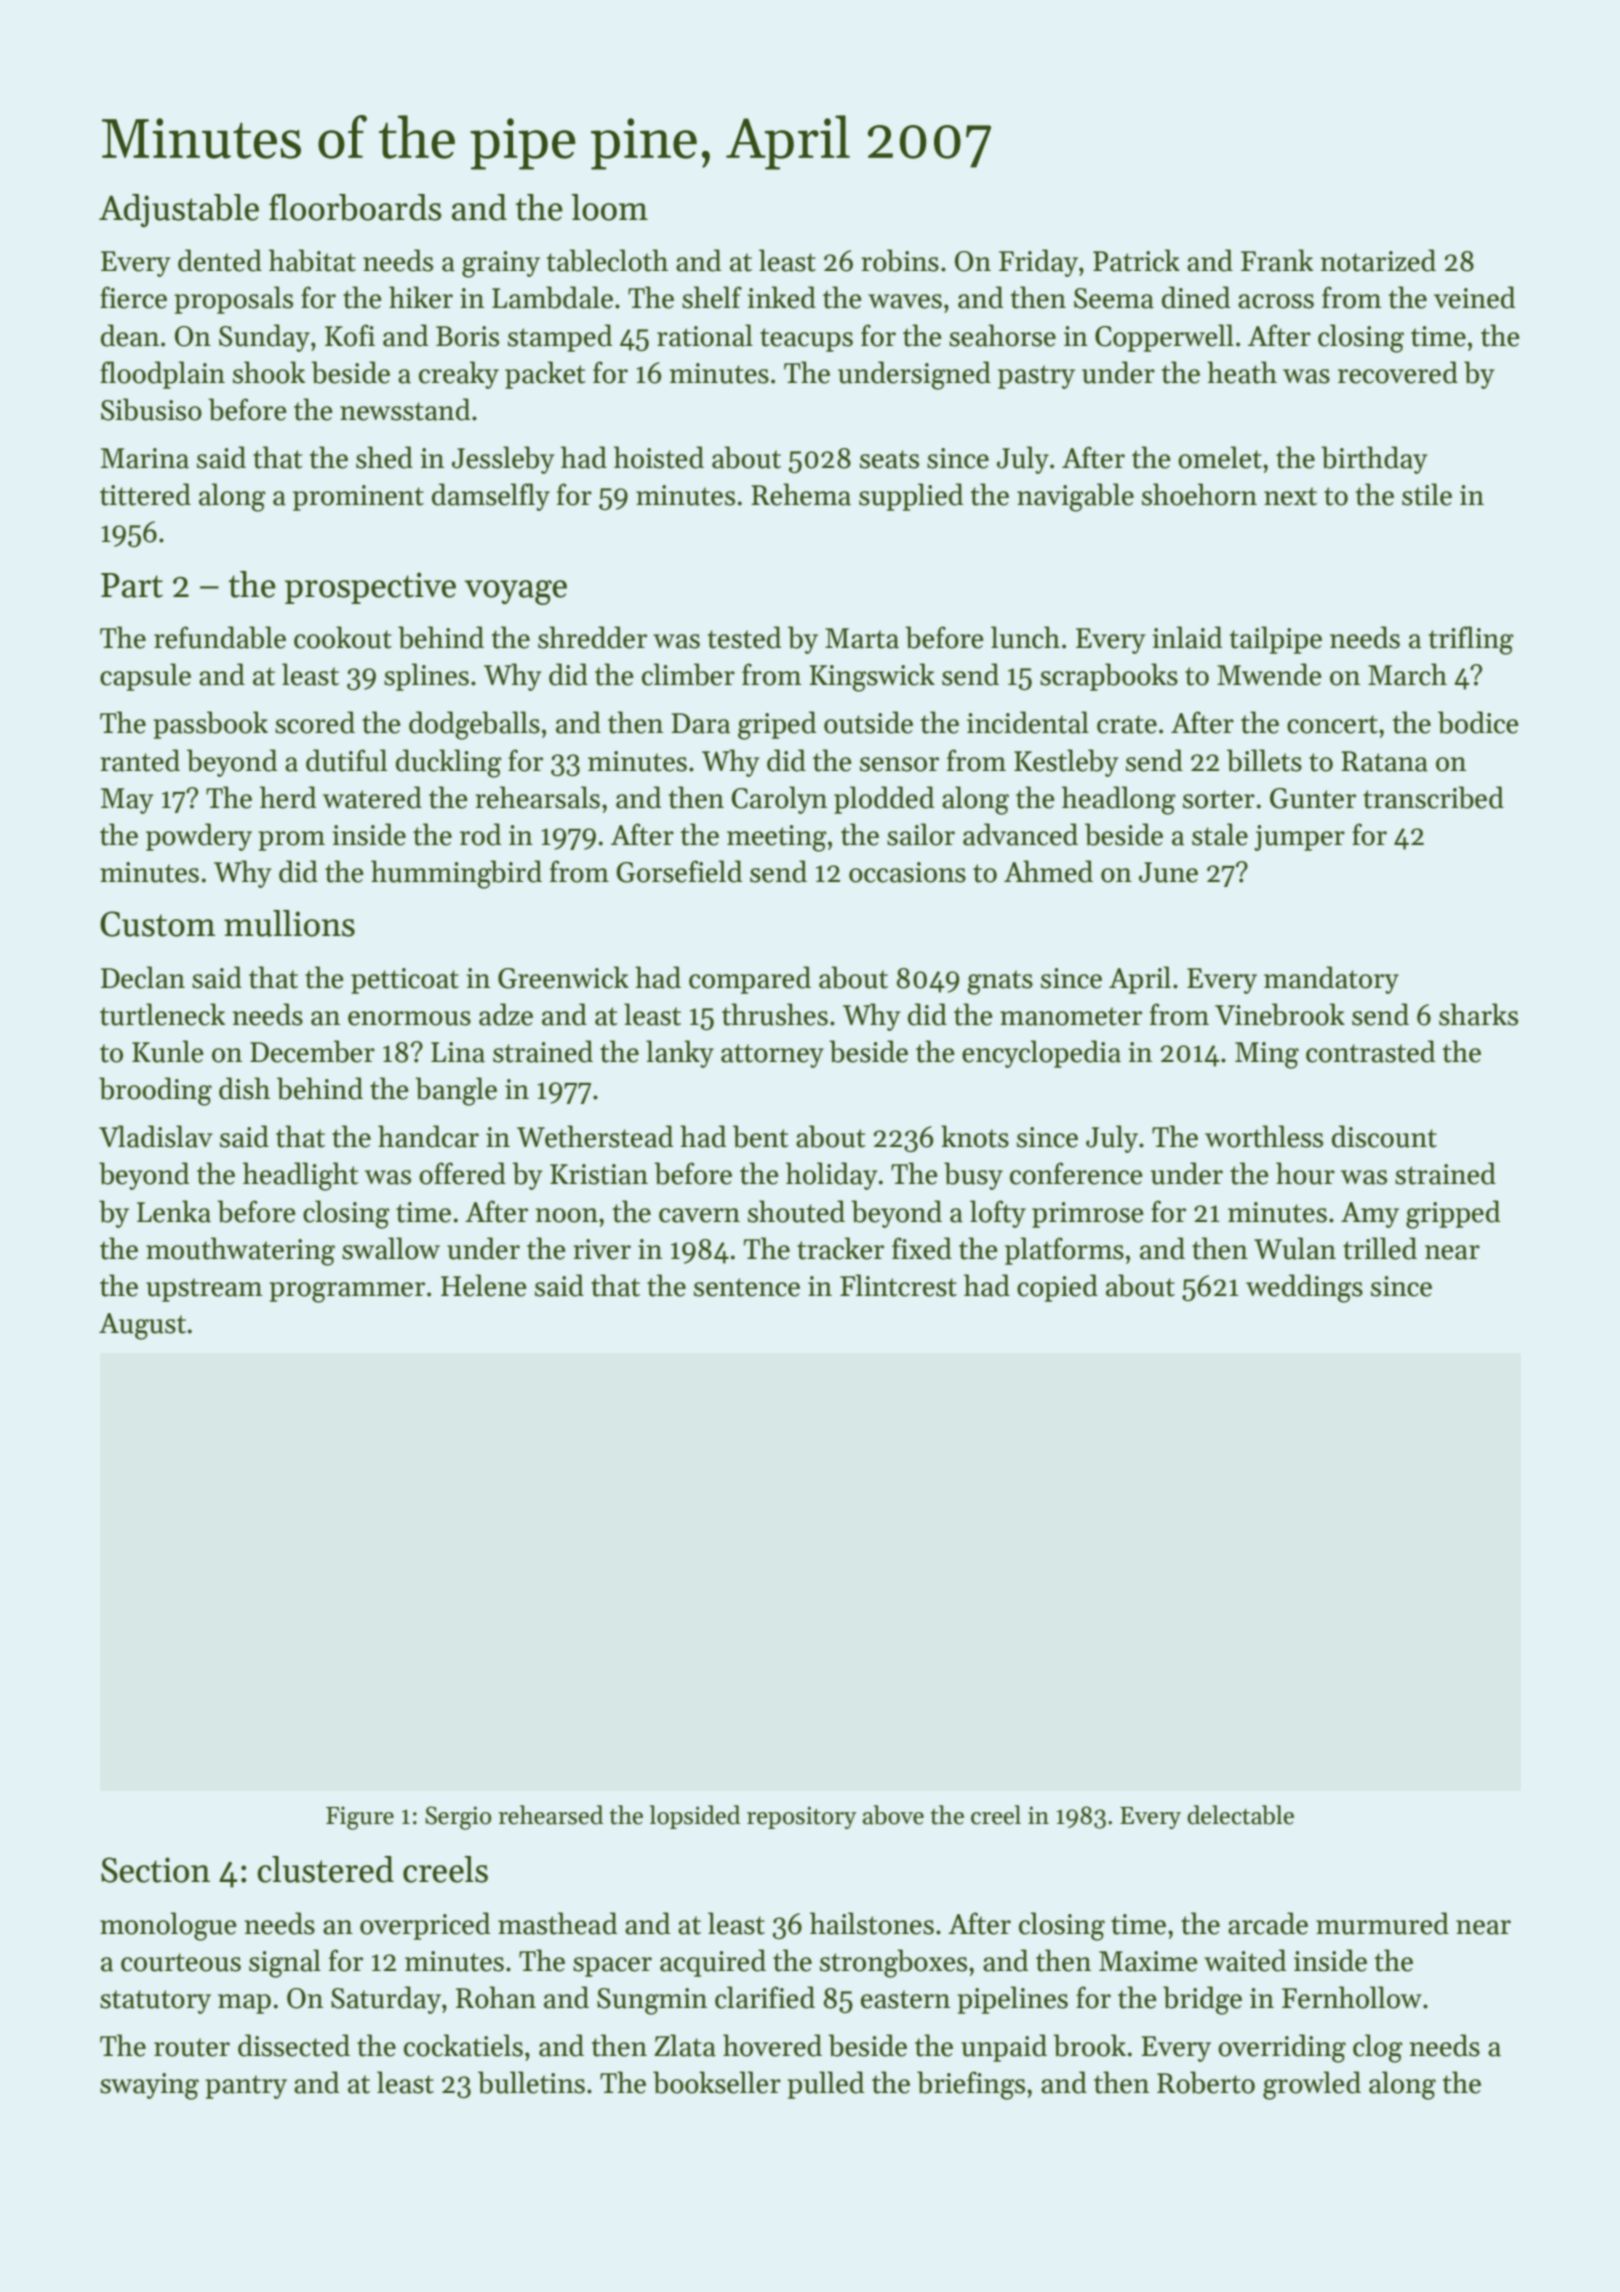 The height and width of the image is (2292, 1620). I want to click on shook, so click(269, 372).
